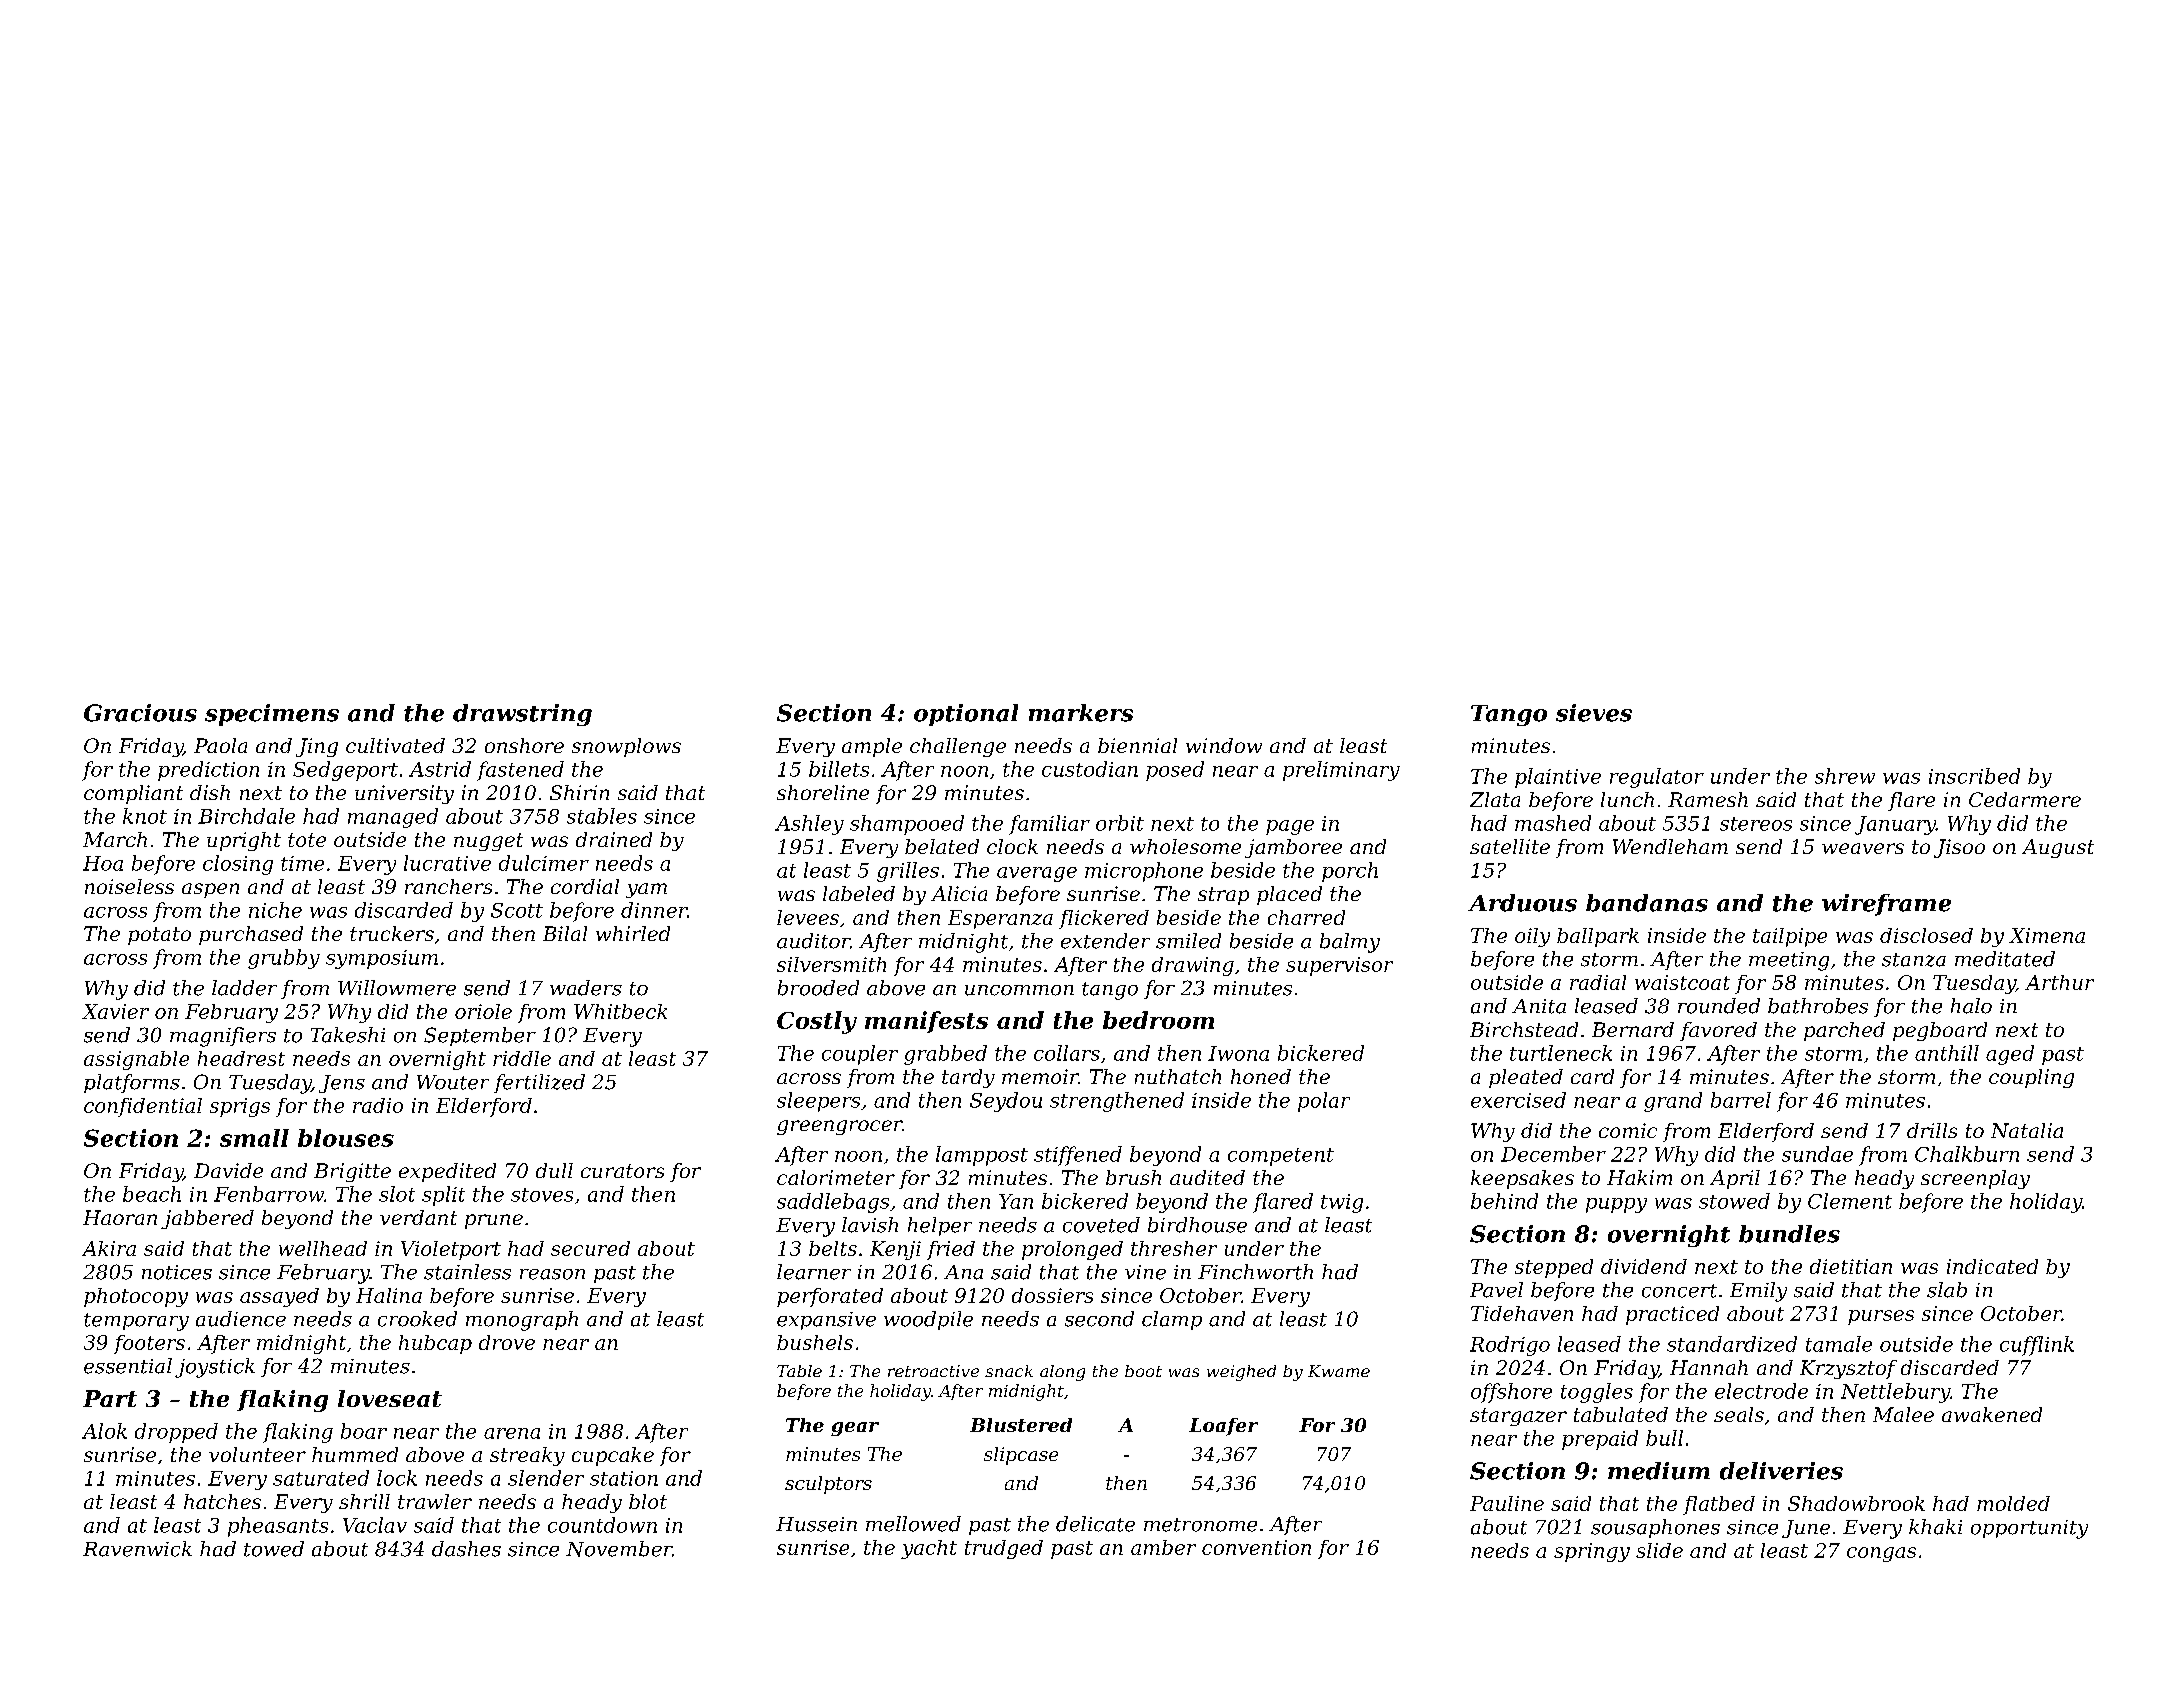 The width and height of the image is (2178, 1683). What do you see at coordinates (136, 1322) in the image?
I see `temporary` at bounding box center [136, 1322].
